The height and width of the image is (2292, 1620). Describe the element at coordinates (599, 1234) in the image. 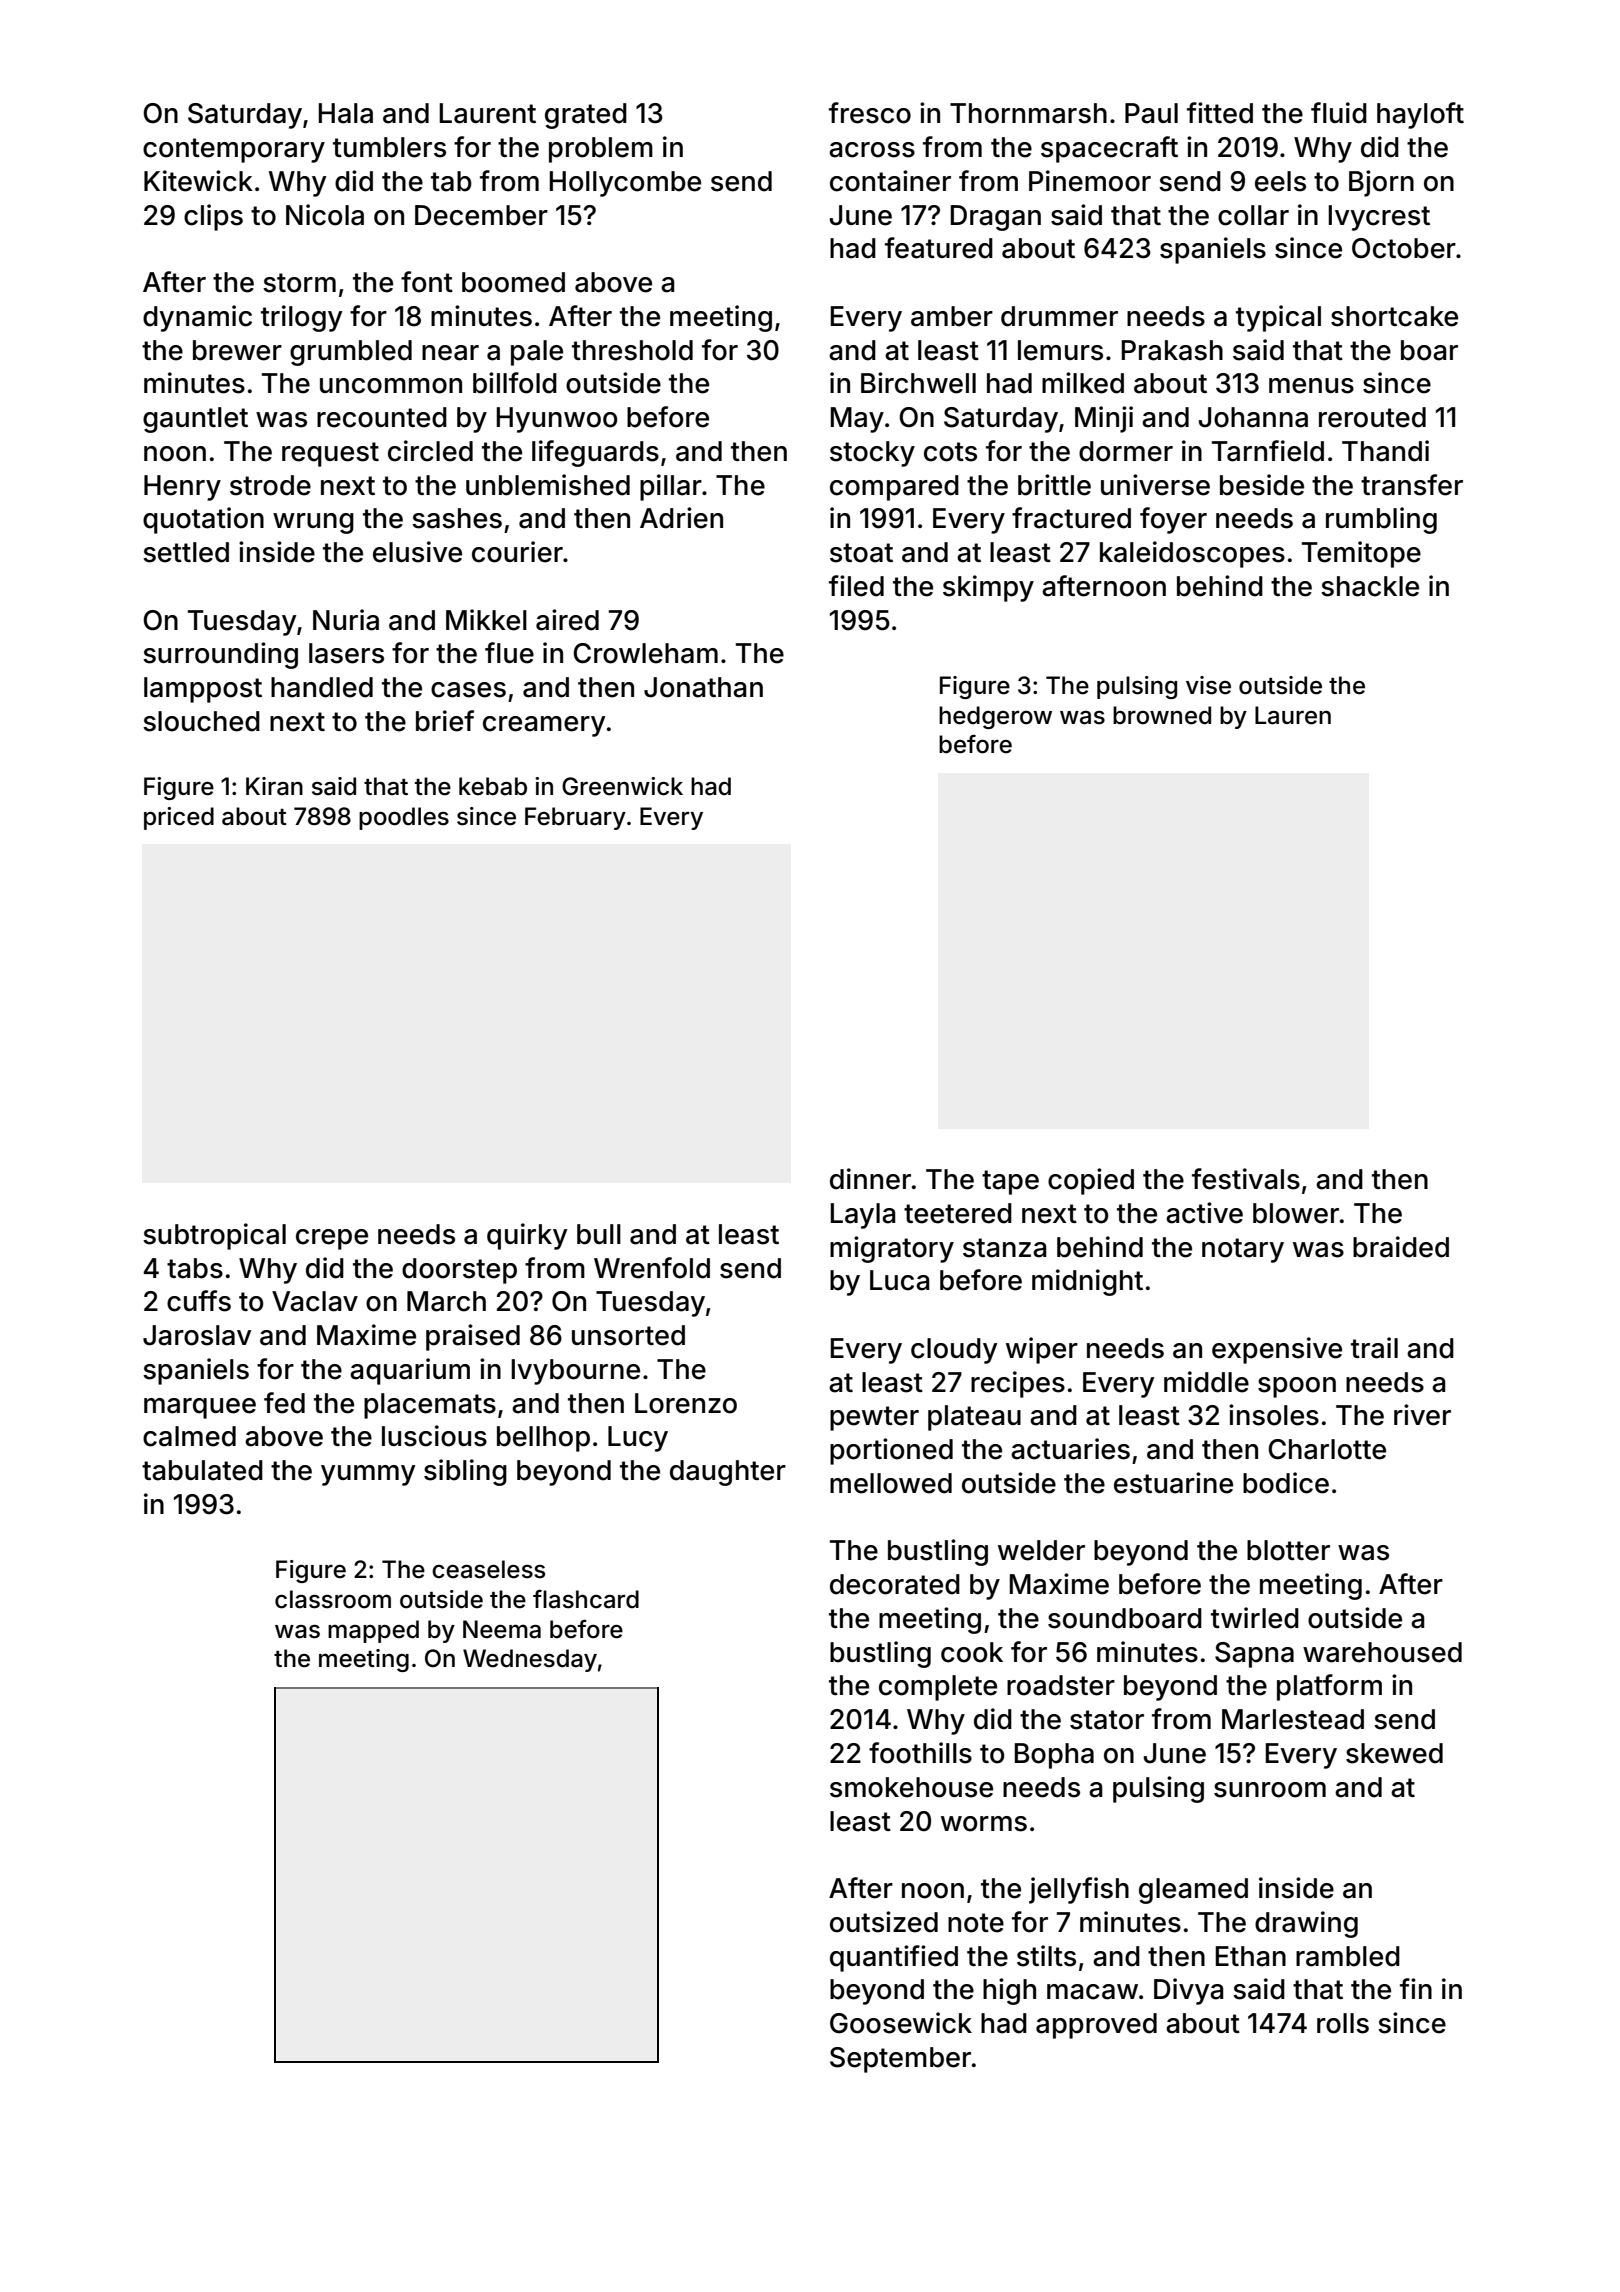

I see `bull` at that location.
